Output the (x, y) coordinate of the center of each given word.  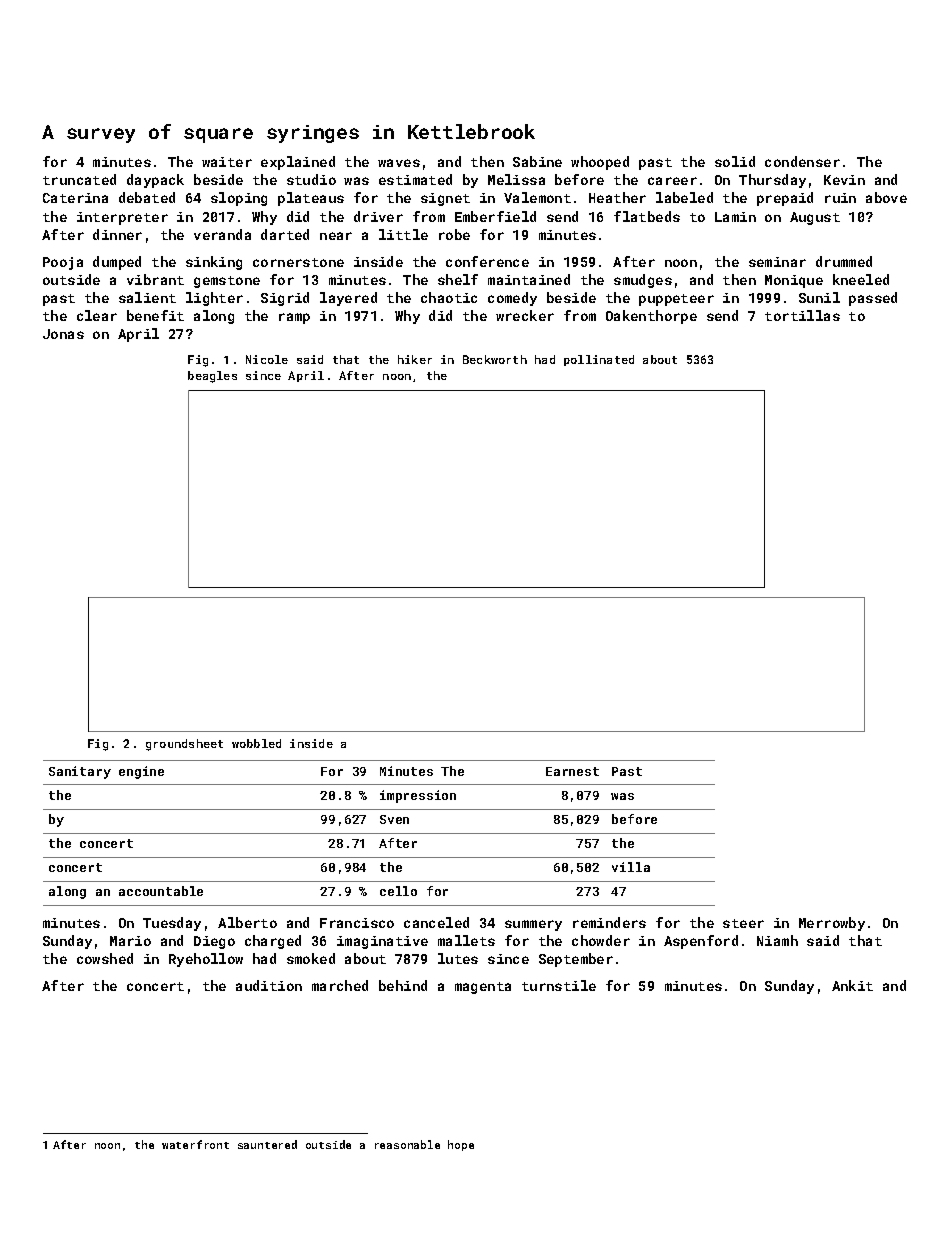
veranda (222, 234)
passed (873, 299)
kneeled (861, 279)
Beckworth (495, 359)
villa (631, 867)
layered (348, 299)
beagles (212, 377)
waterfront (195, 1144)
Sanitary (80, 772)
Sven (394, 819)
